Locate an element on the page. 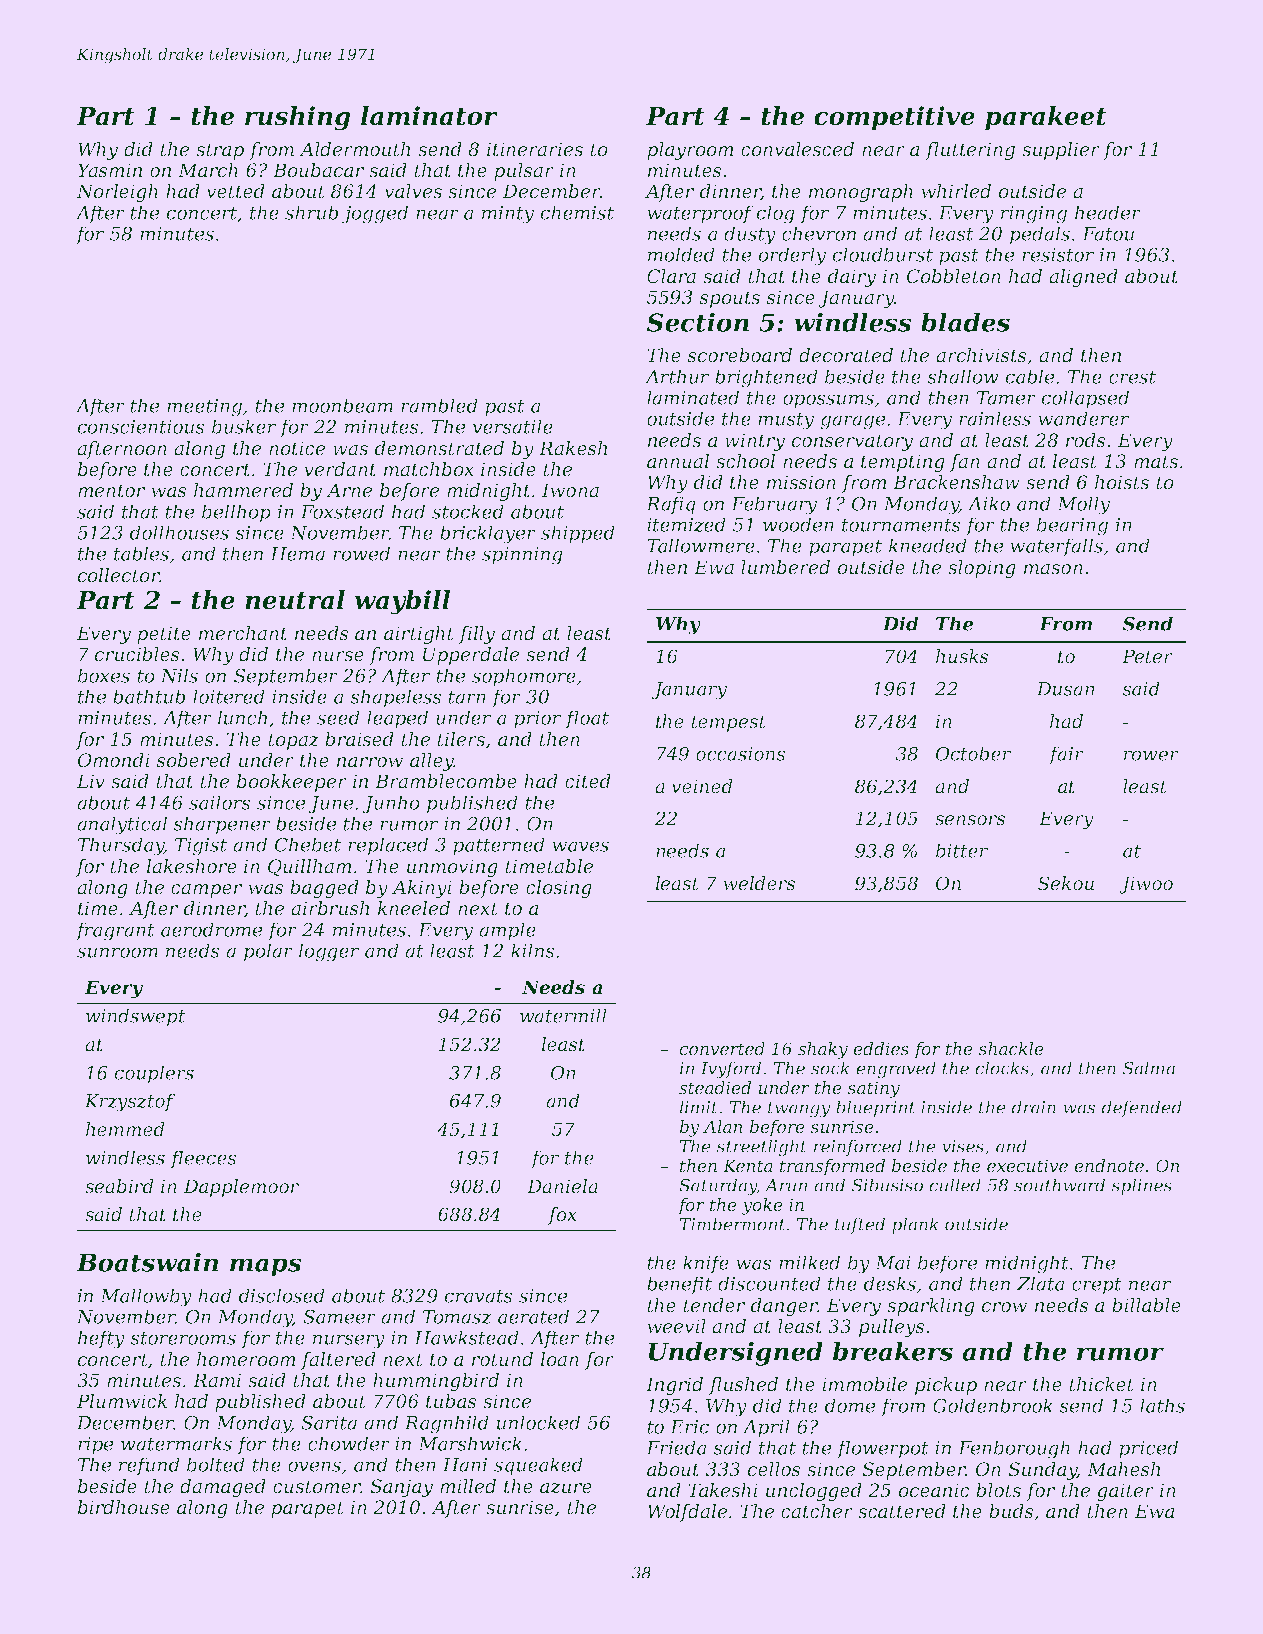 The image size is (1263, 1634). Rakesh is located at coordinates (573, 448).
